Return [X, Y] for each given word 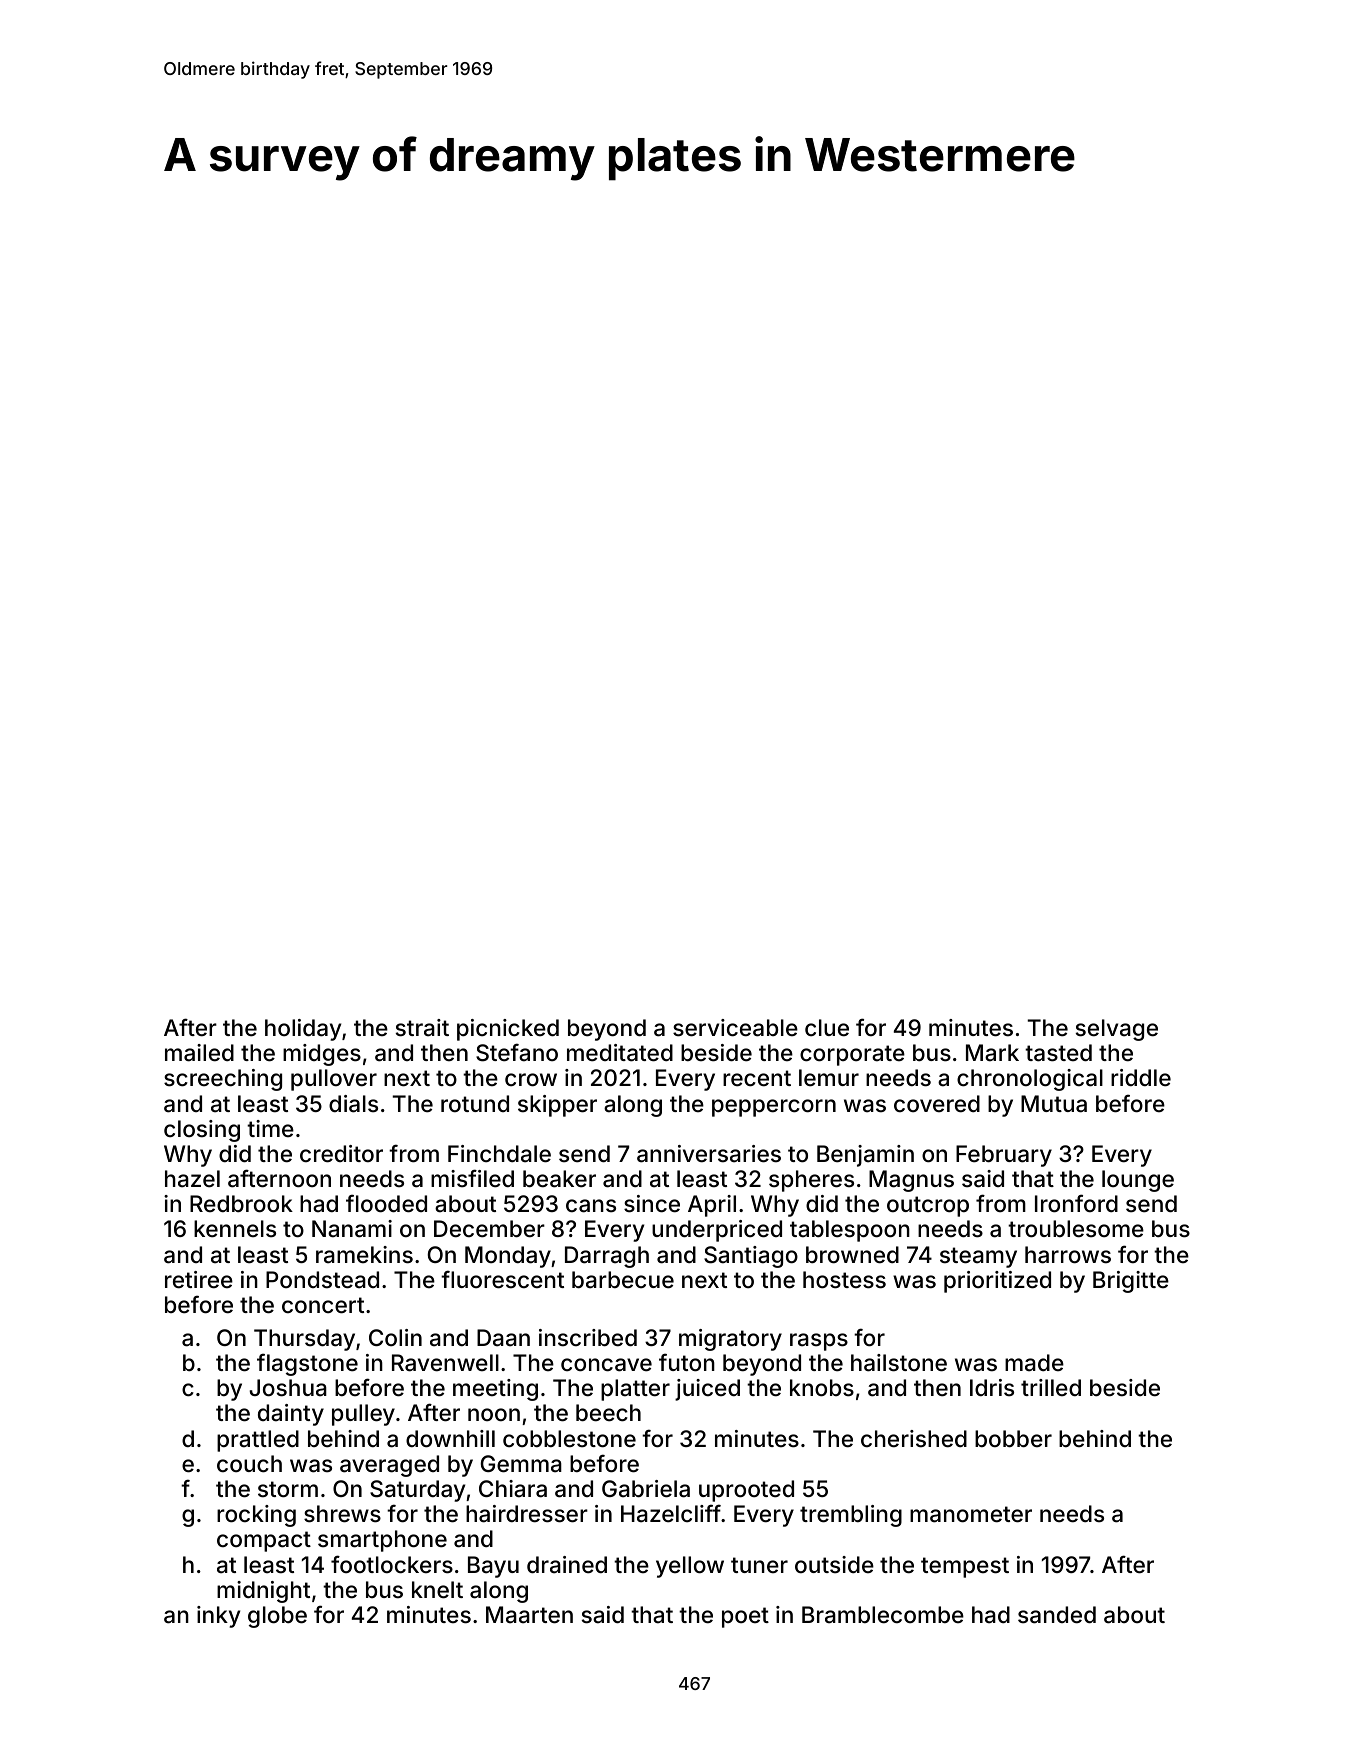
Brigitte [1131, 1282]
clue [827, 1028]
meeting [495, 1390]
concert [323, 1305]
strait [422, 1028]
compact [264, 1541]
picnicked [508, 1030]
